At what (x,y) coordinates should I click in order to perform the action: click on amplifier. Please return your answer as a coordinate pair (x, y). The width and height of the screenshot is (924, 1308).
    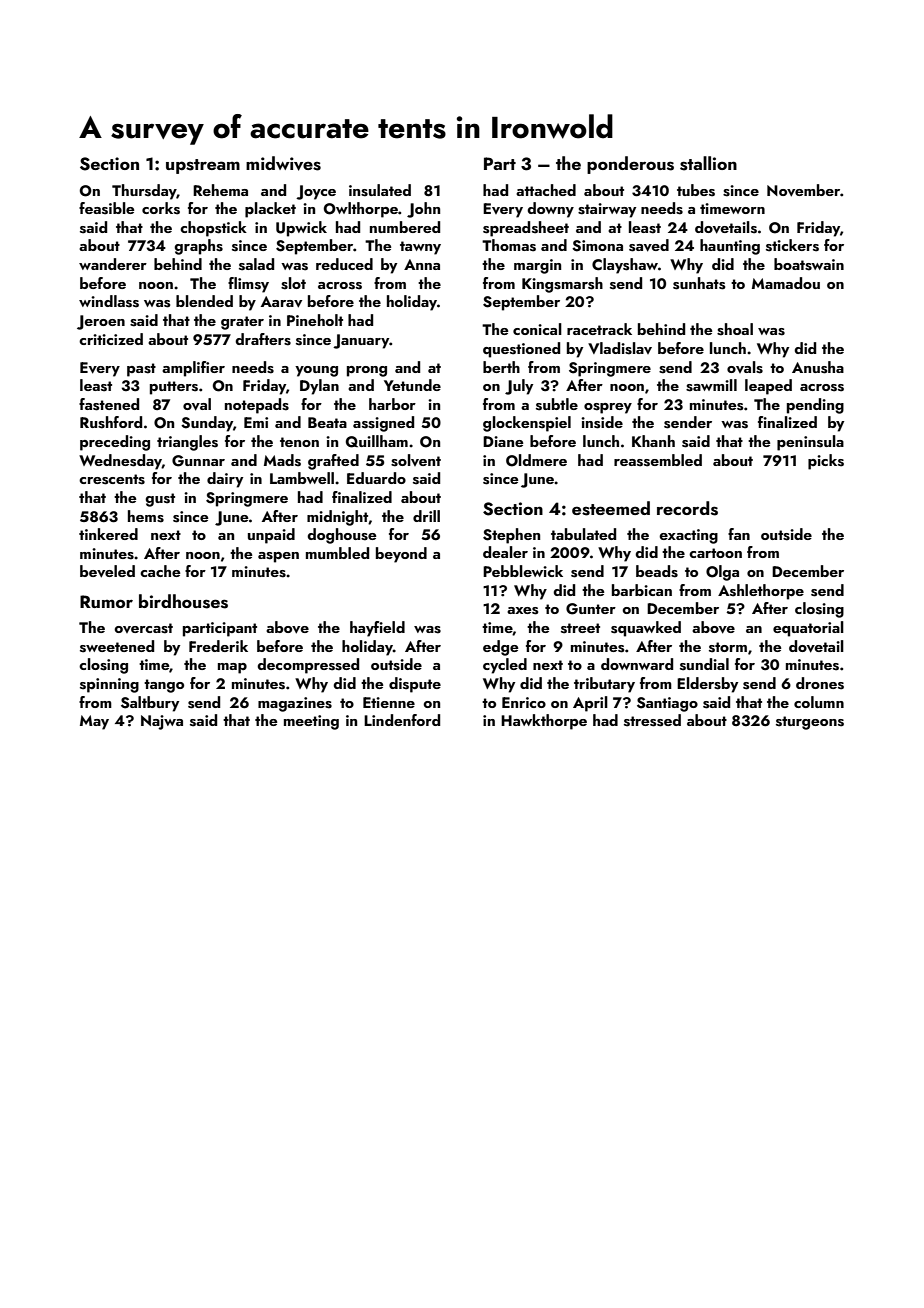
    Looking at the image, I should click on (193, 369).
